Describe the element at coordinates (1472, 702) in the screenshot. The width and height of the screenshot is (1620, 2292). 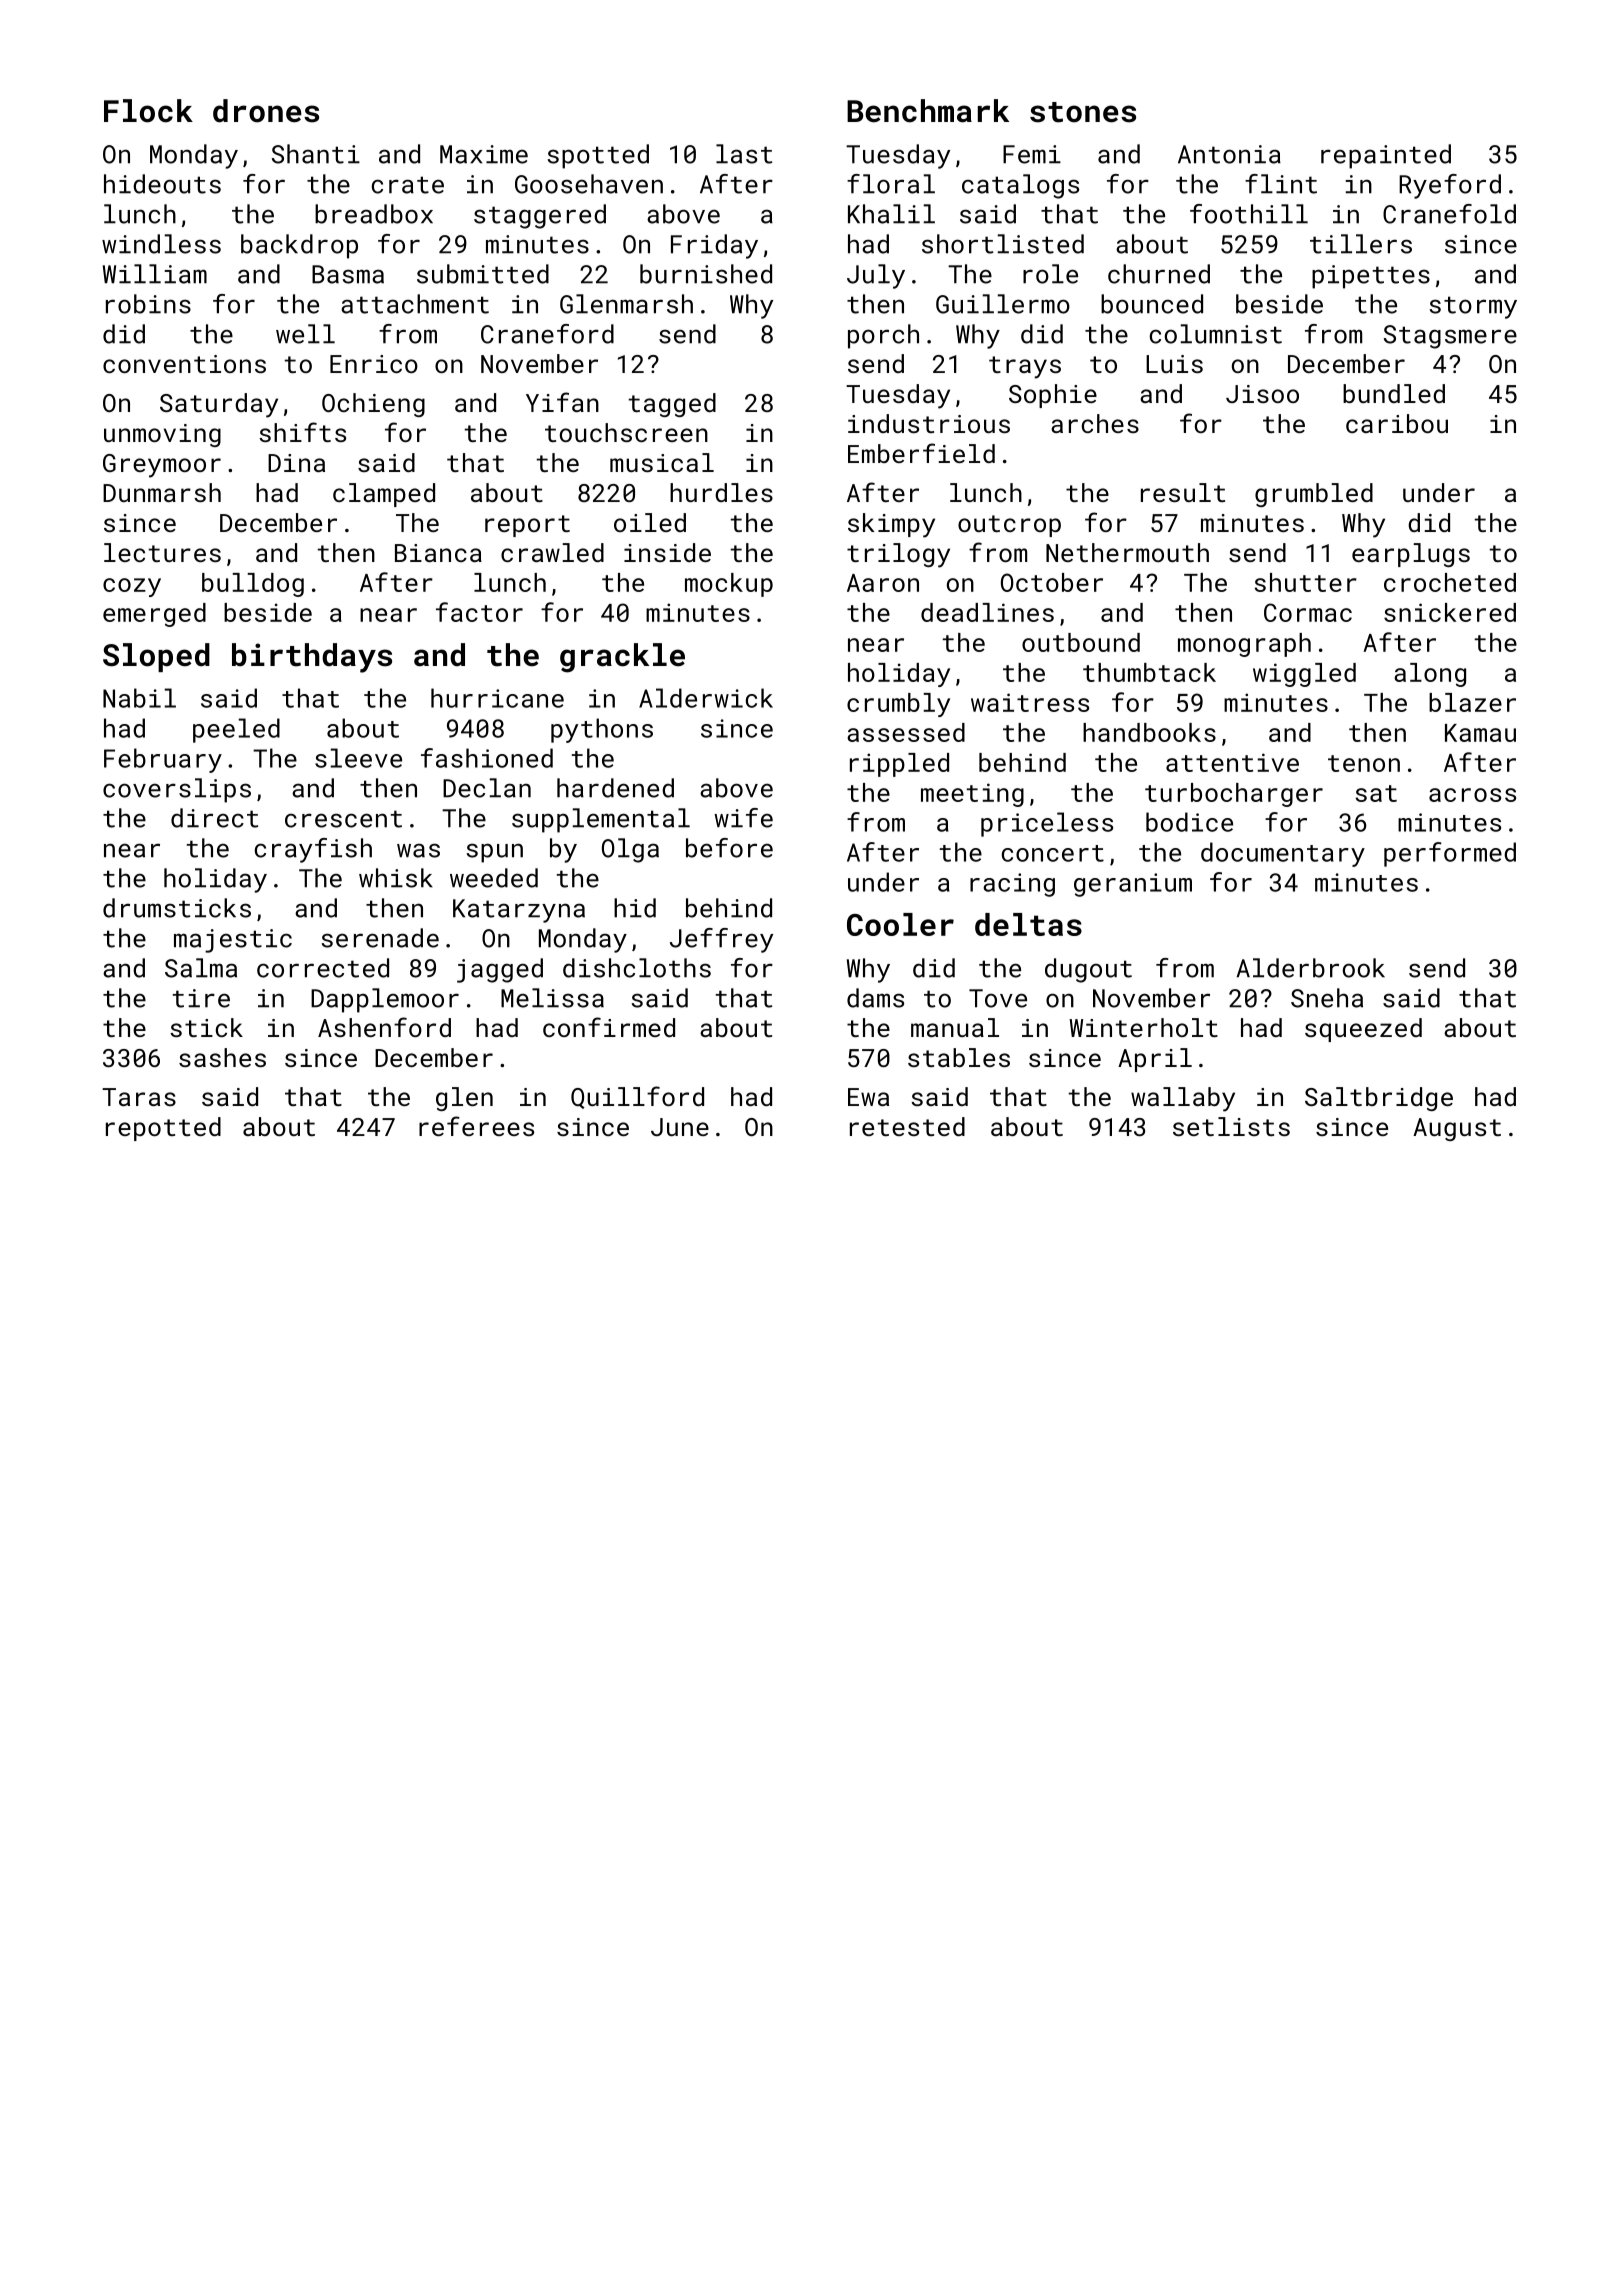
I see `blazer` at that location.
